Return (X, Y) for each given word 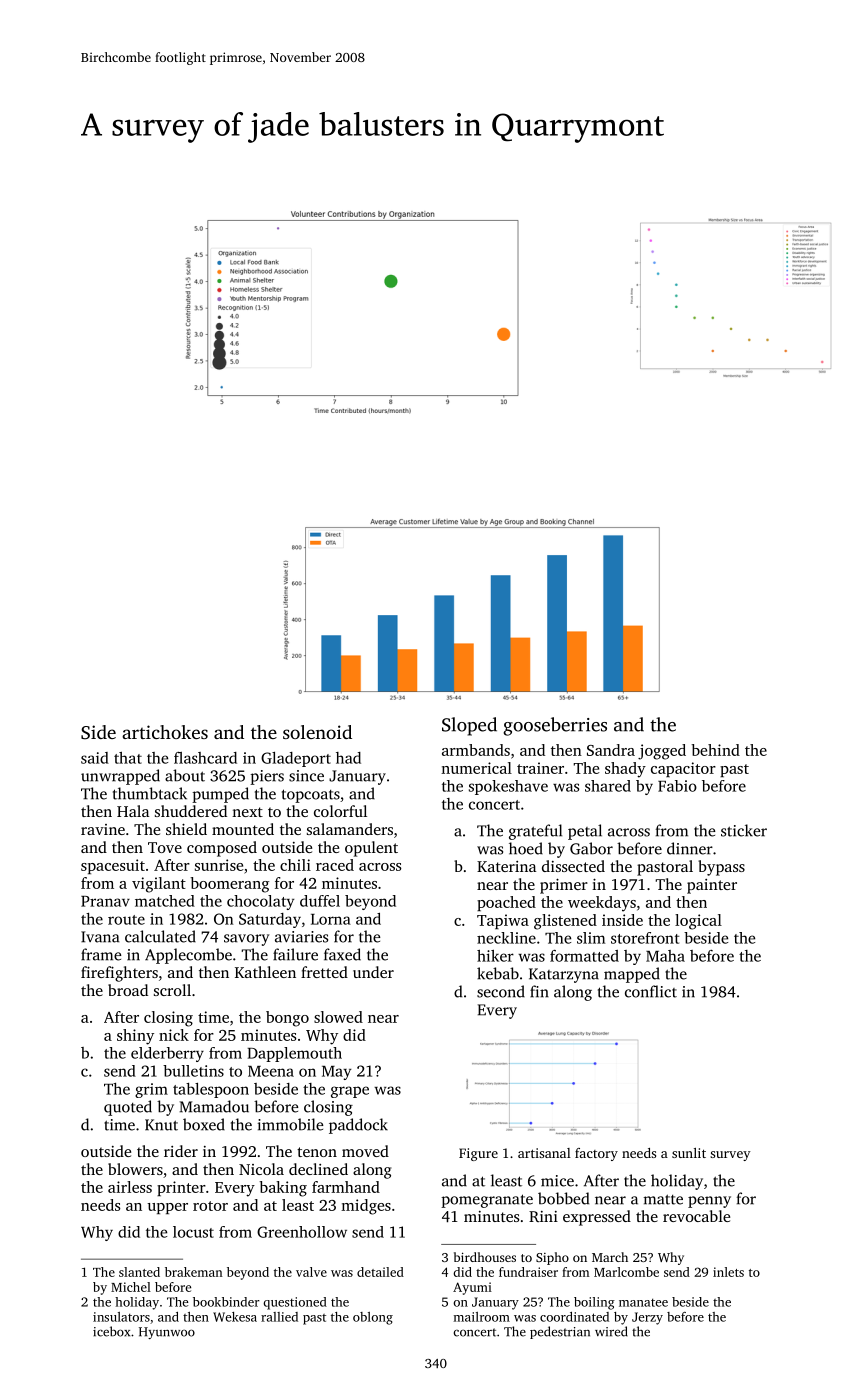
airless (130, 1187)
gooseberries (555, 726)
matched (165, 901)
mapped (632, 975)
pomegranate (487, 1201)
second (501, 991)
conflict (651, 991)
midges (366, 1207)
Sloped (469, 726)
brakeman (194, 1272)
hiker (495, 956)
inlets (728, 1272)
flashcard (205, 758)
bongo (287, 1019)
